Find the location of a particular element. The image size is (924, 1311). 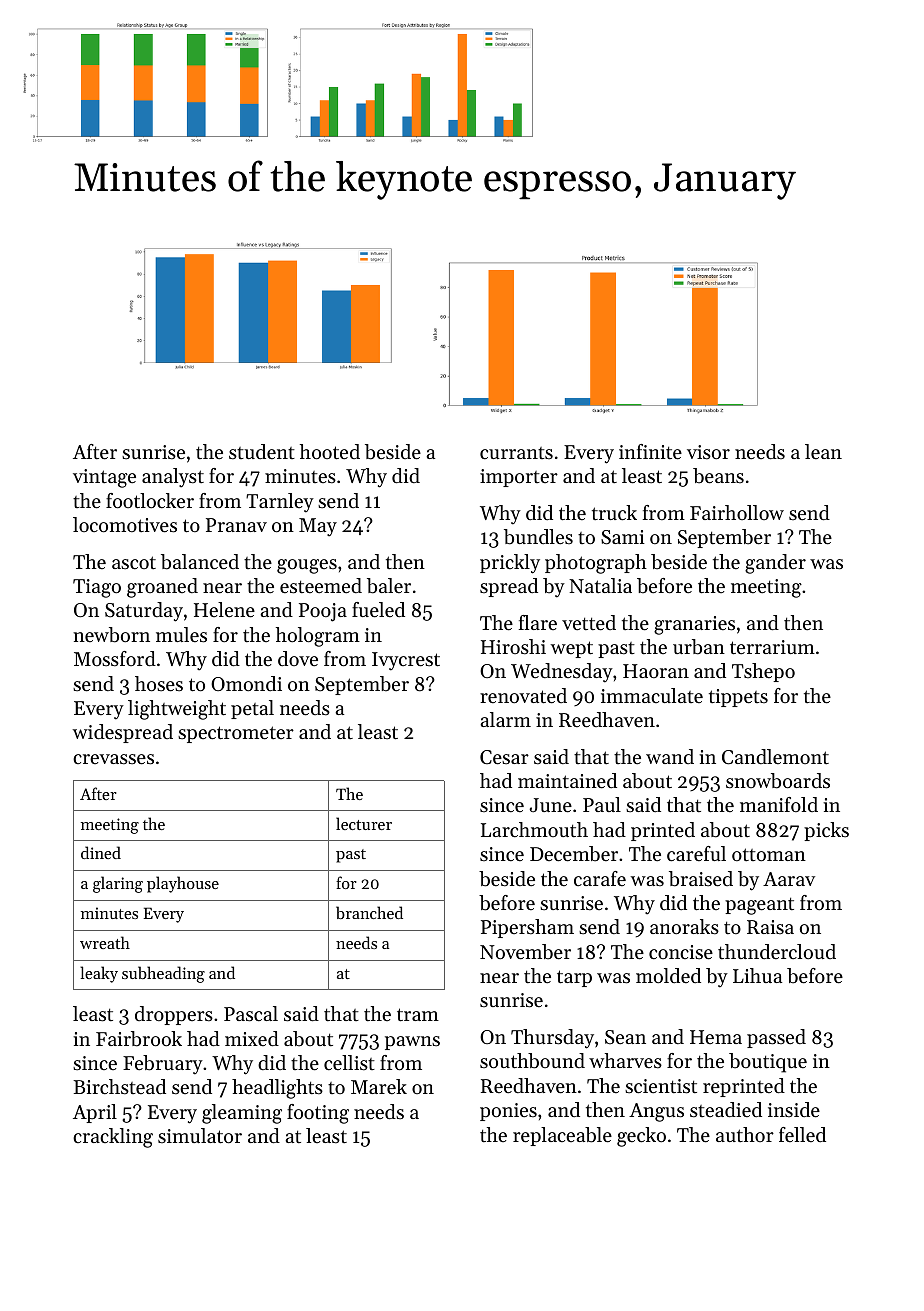

simulator is located at coordinates (200, 1136).
